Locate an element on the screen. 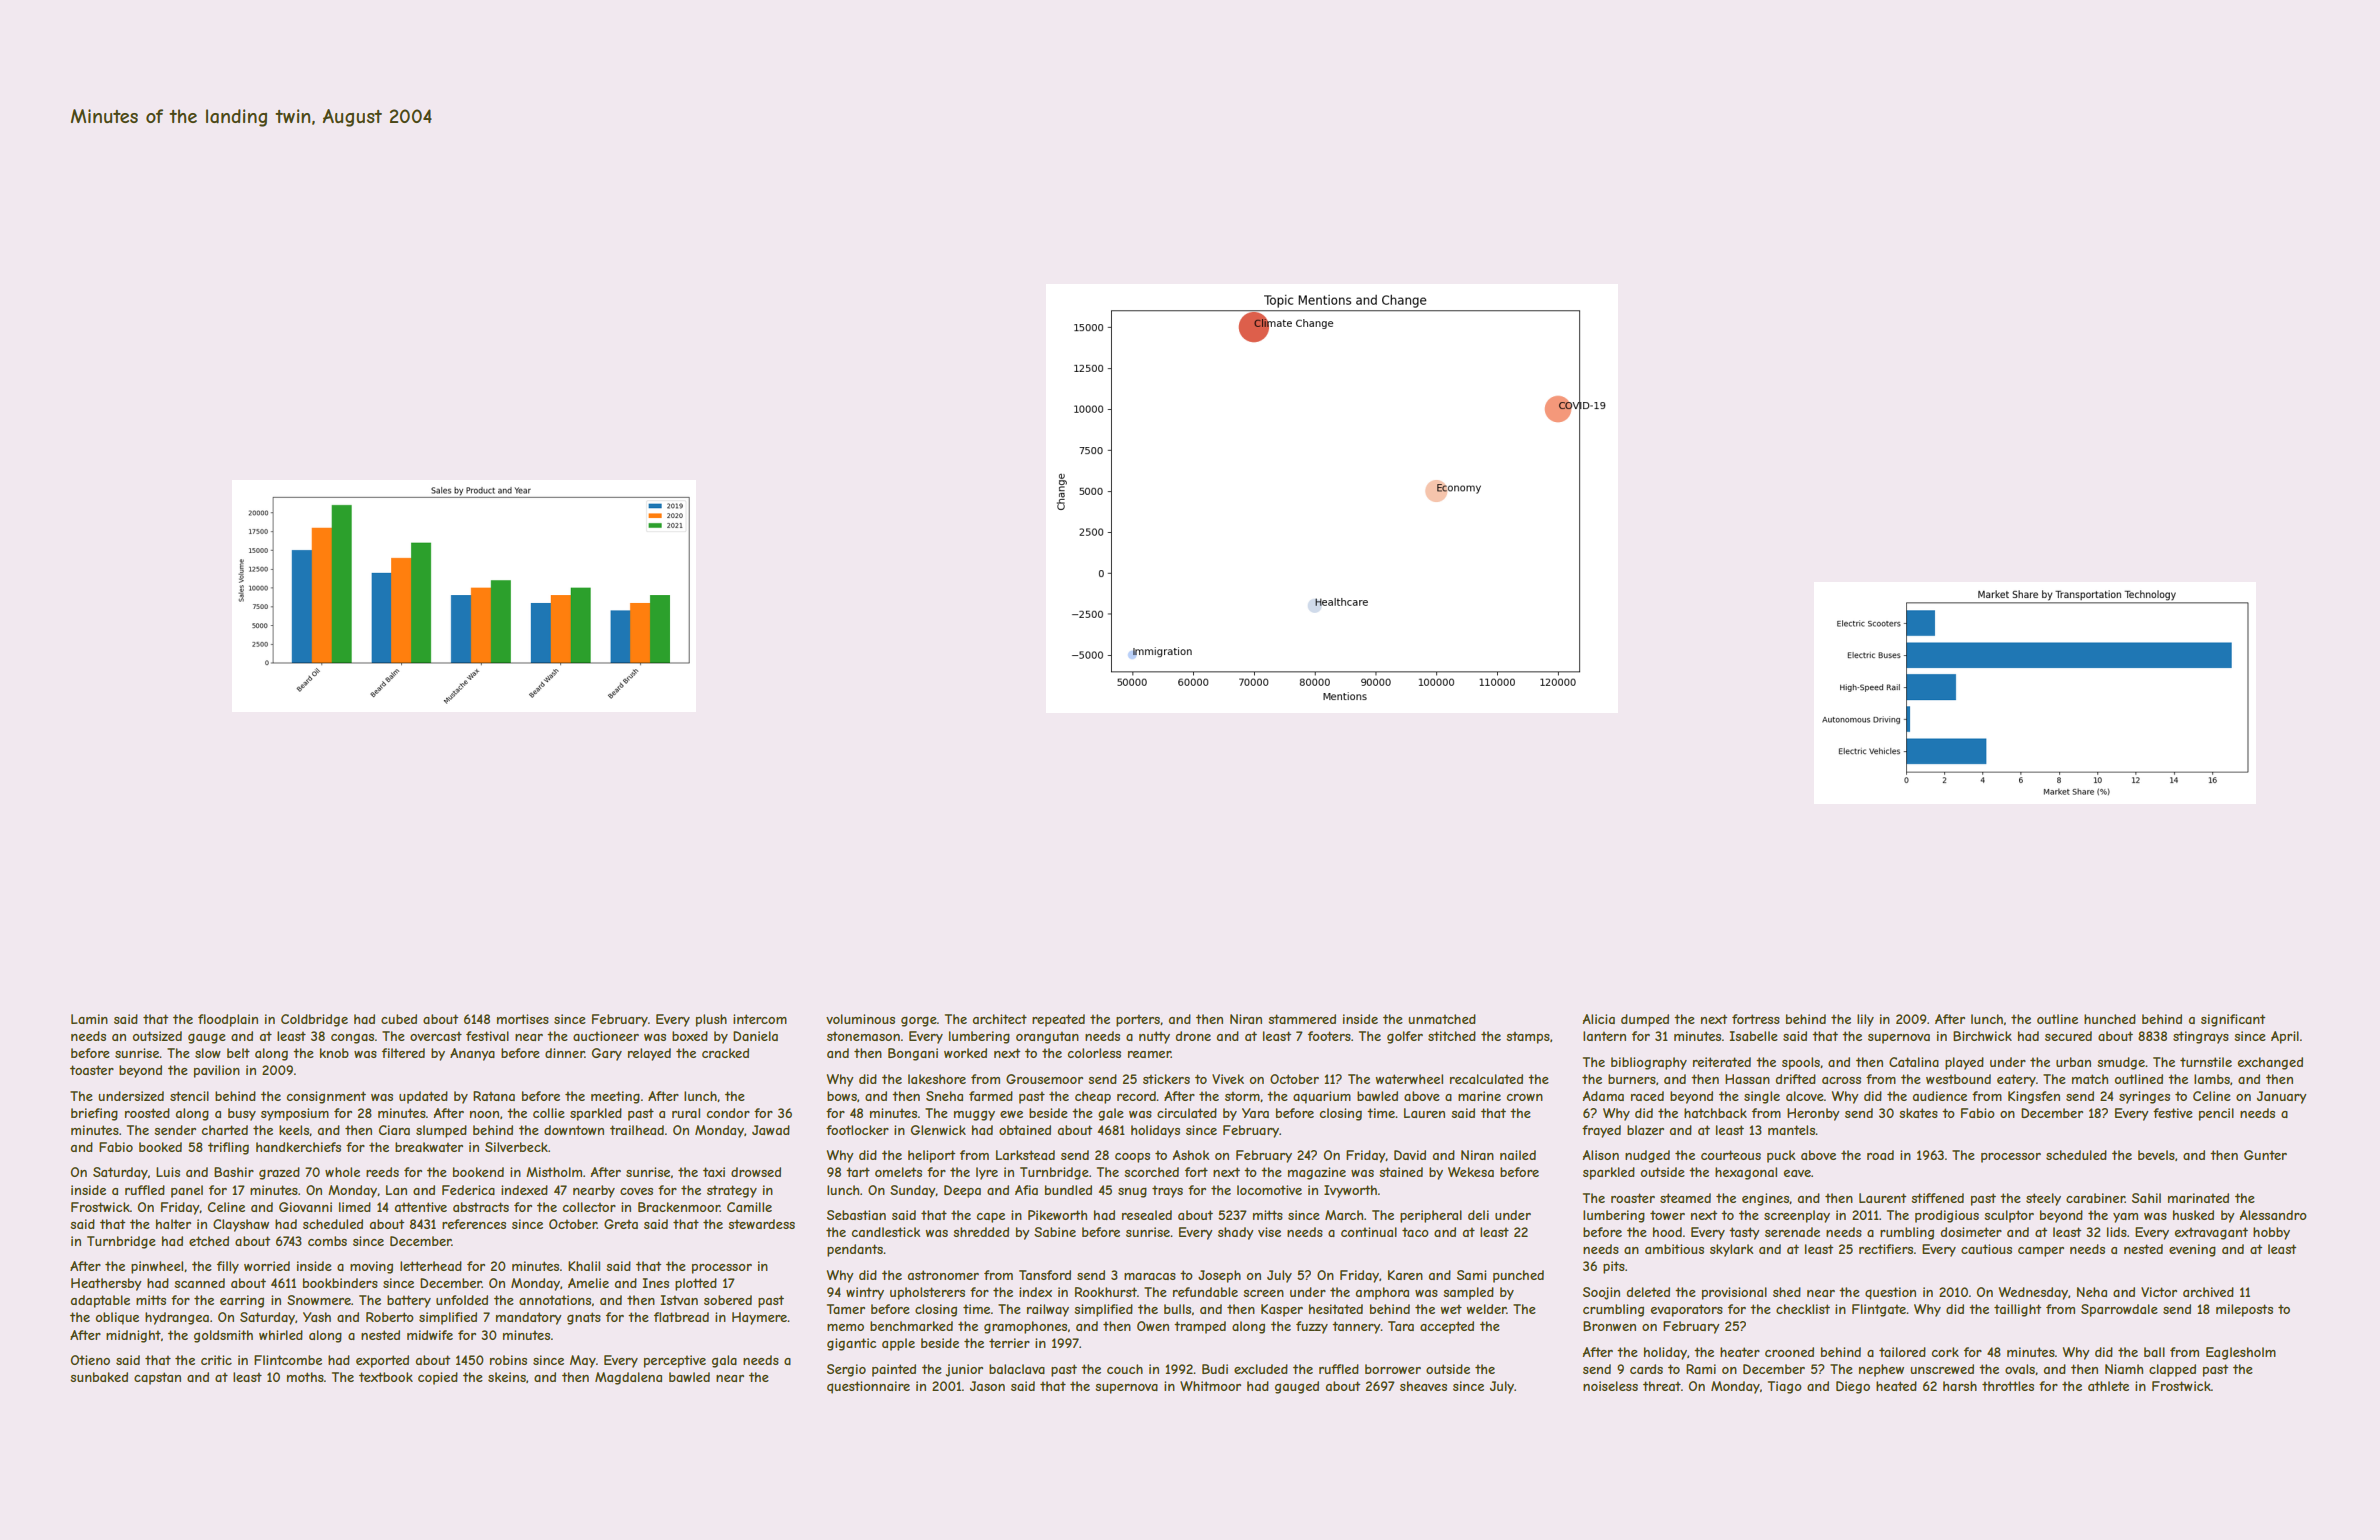  bows is located at coordinates (842, 1096).
